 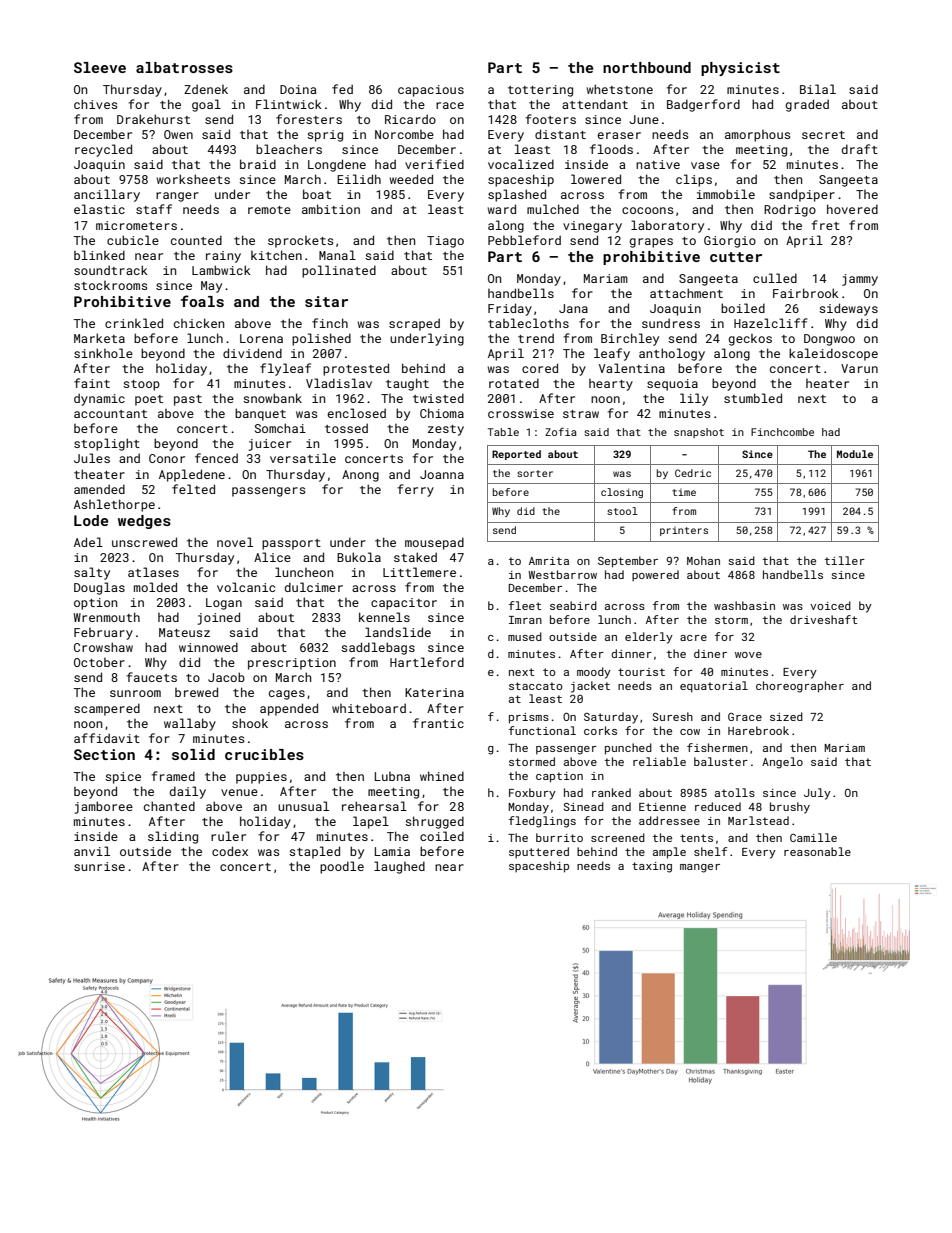 I want to click on Jules, so click(x=92, y=458).
